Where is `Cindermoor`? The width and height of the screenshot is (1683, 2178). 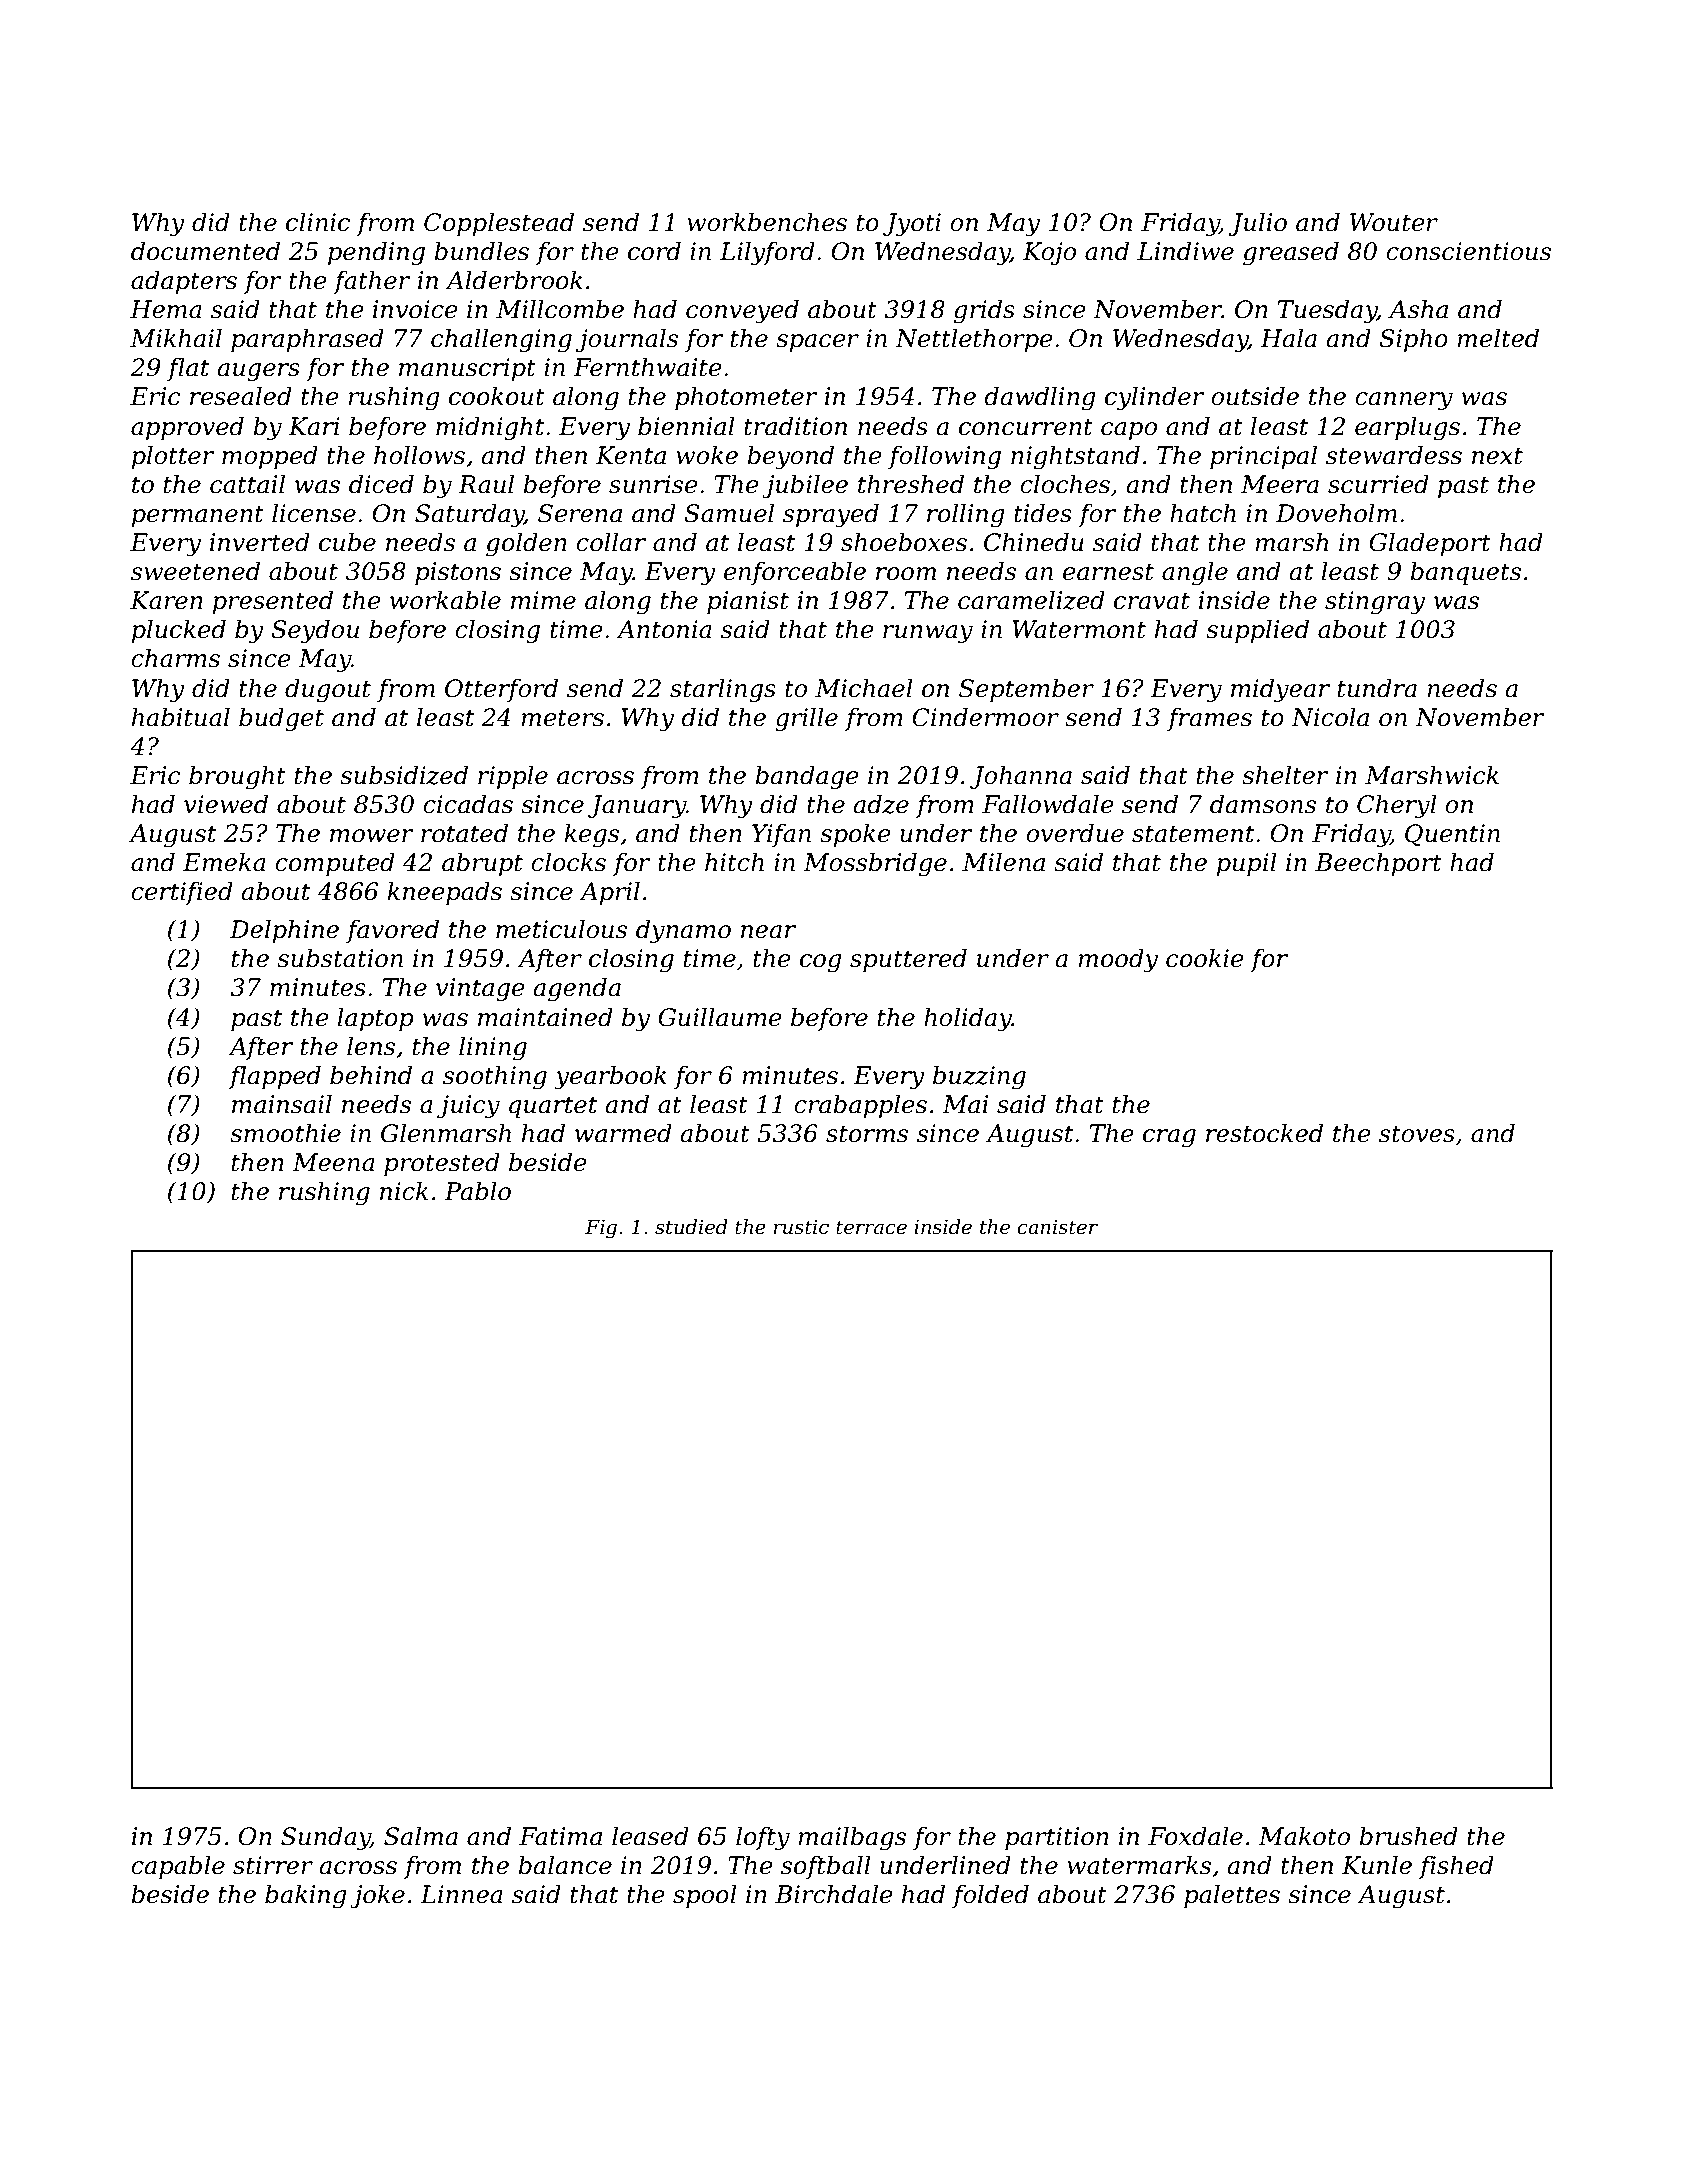 Cindermoor is located at coordinates (985, 717).
